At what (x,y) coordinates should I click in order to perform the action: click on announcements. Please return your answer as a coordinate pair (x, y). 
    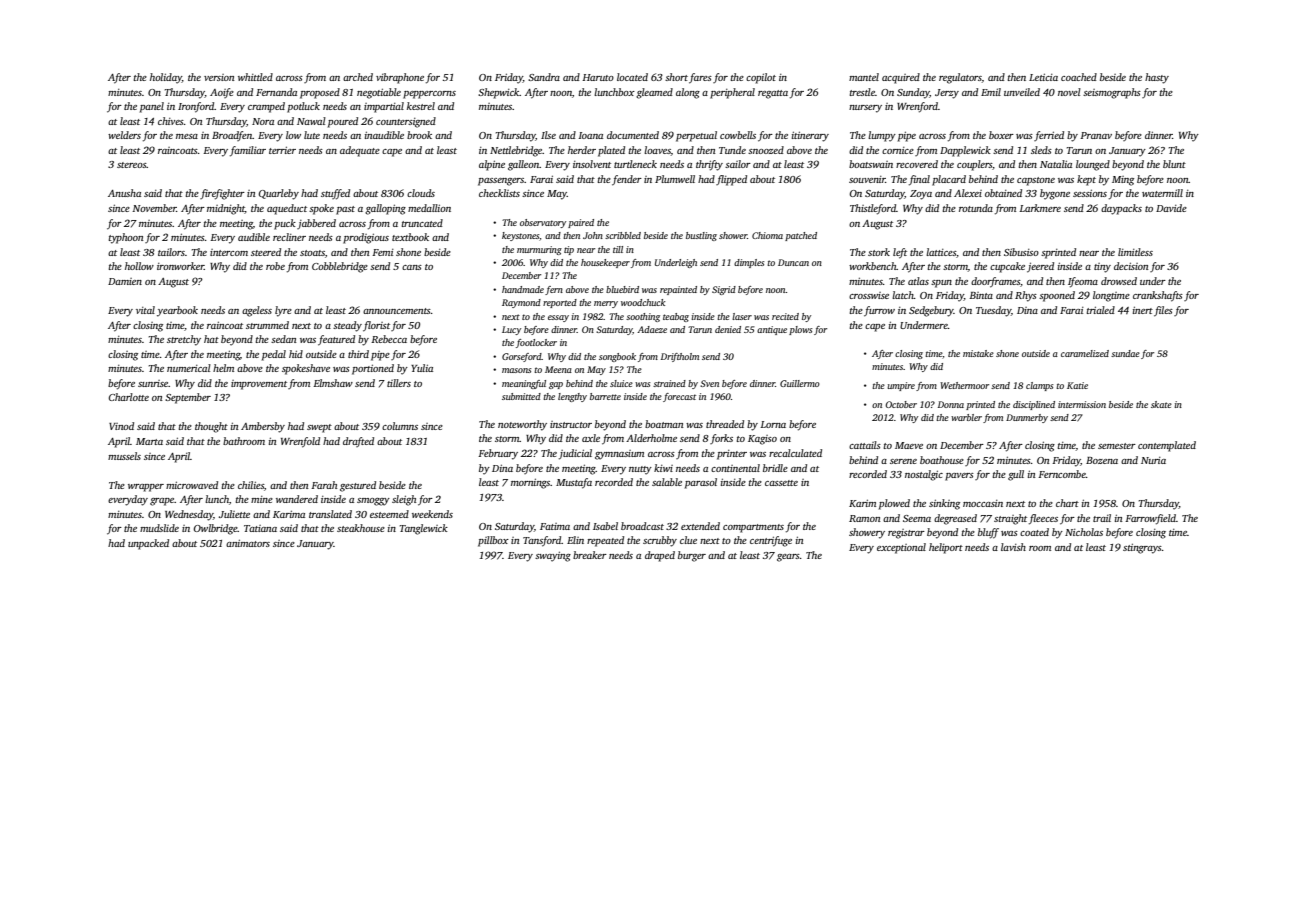
    Looking at the image, I should click on (397, 311).
